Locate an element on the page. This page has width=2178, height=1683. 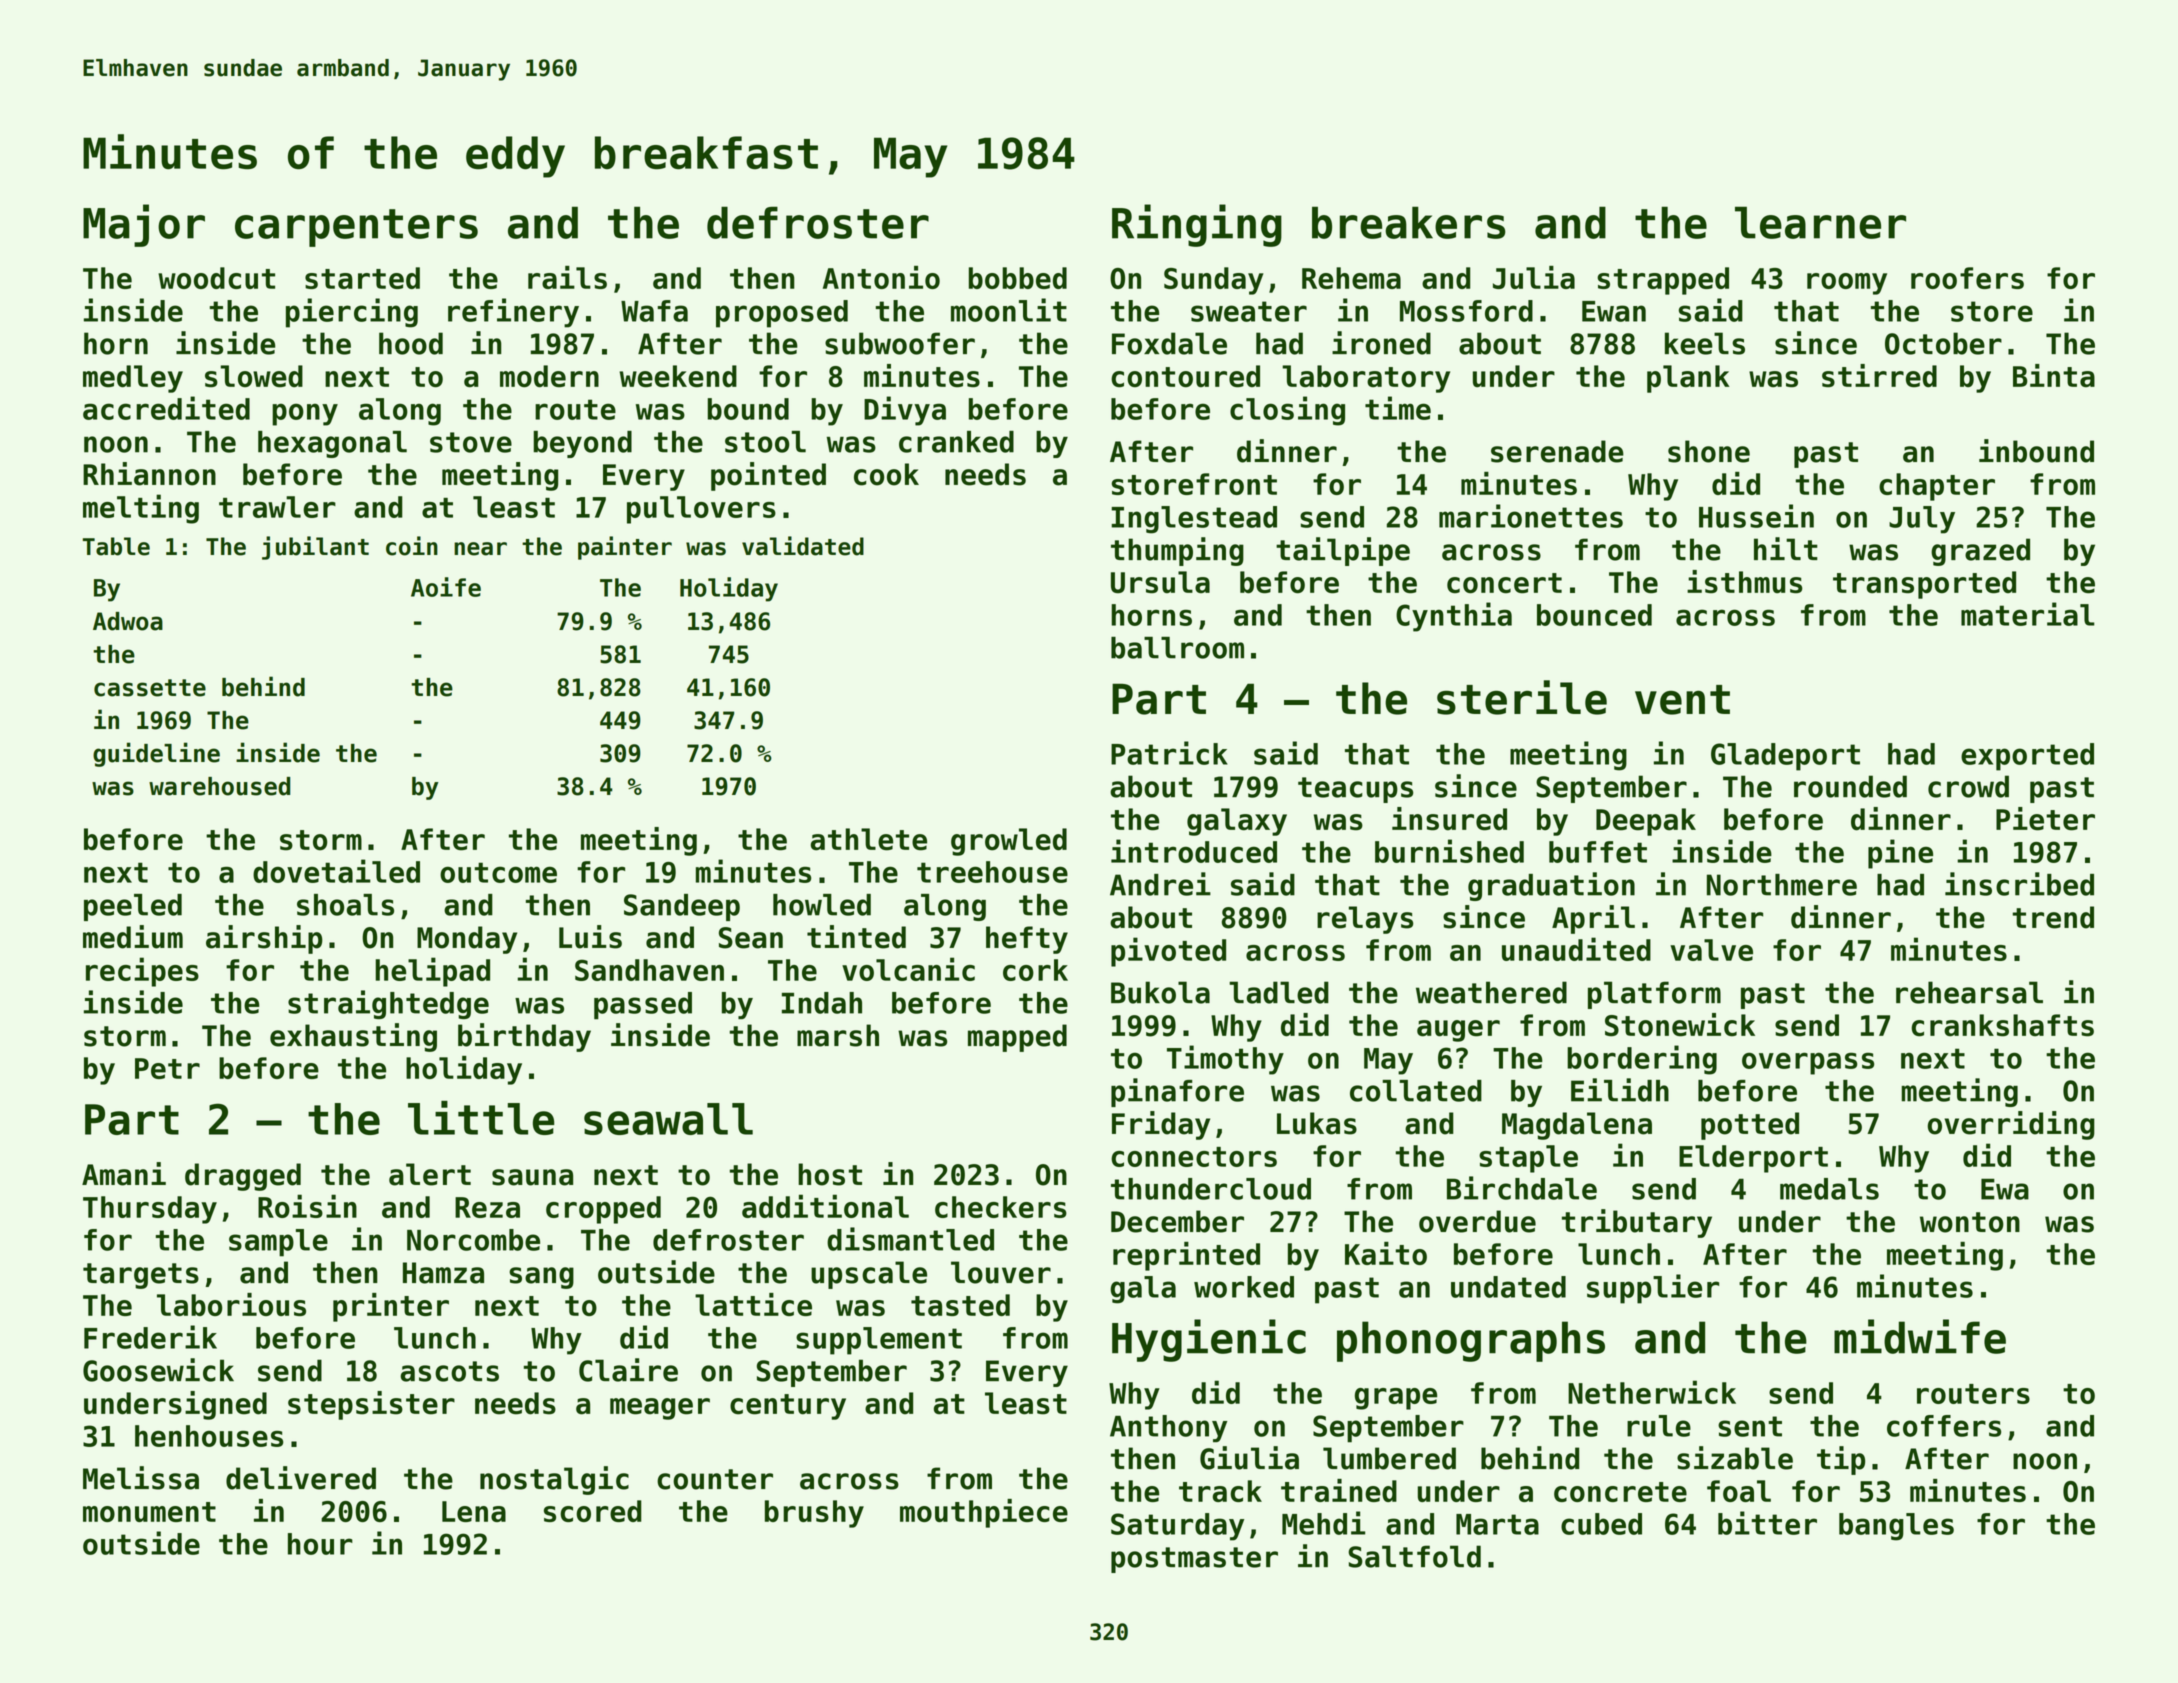
midwife is located at coordinates (1920, 1336).
